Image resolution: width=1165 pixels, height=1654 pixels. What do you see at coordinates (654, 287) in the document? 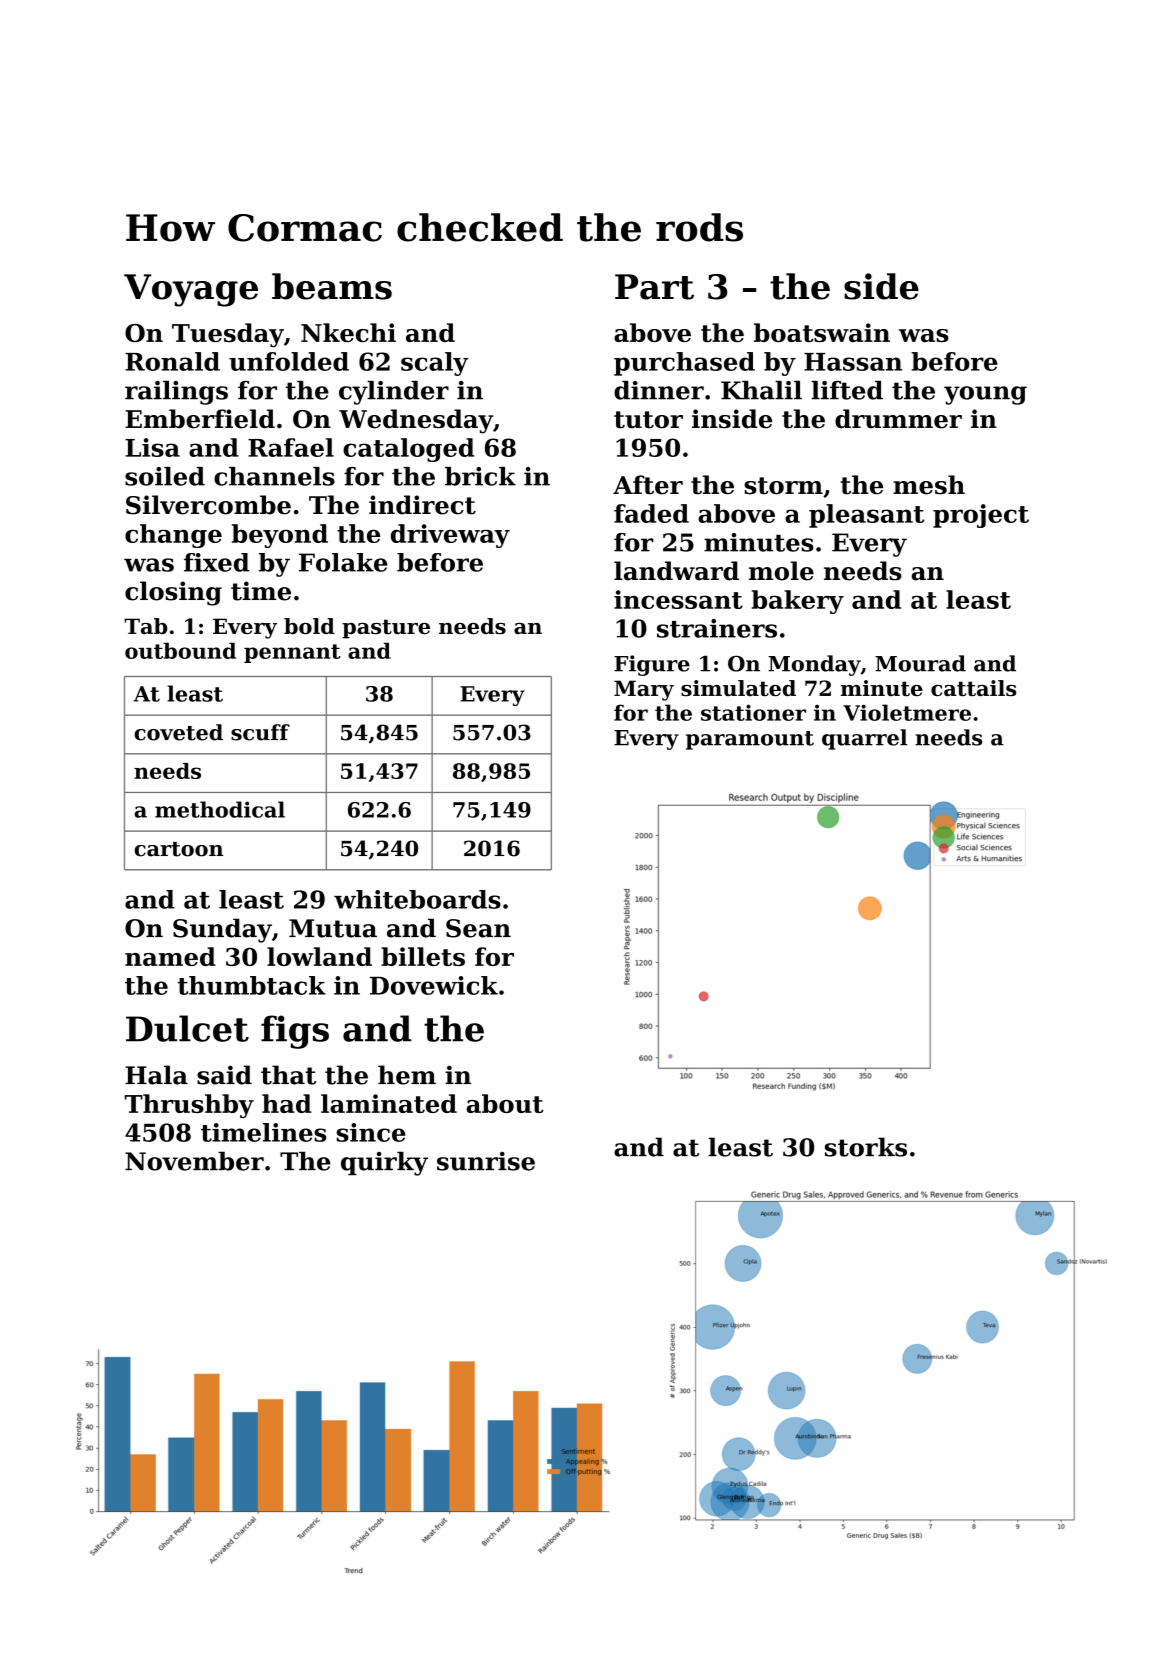
I see `Part` at bounding box center [654, 287].
